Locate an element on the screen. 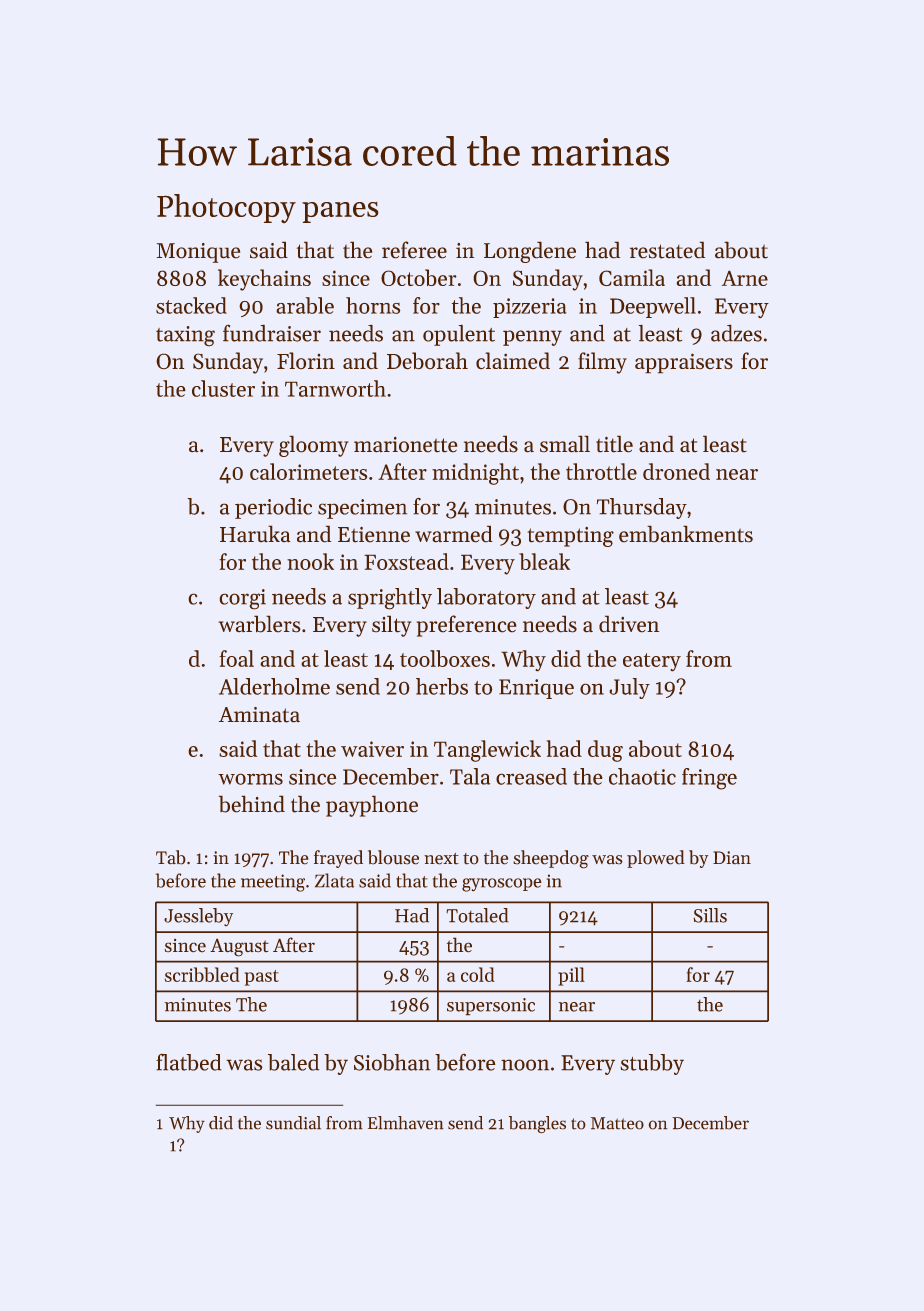  Elmhaven is located at coordinates (406, 1123).
